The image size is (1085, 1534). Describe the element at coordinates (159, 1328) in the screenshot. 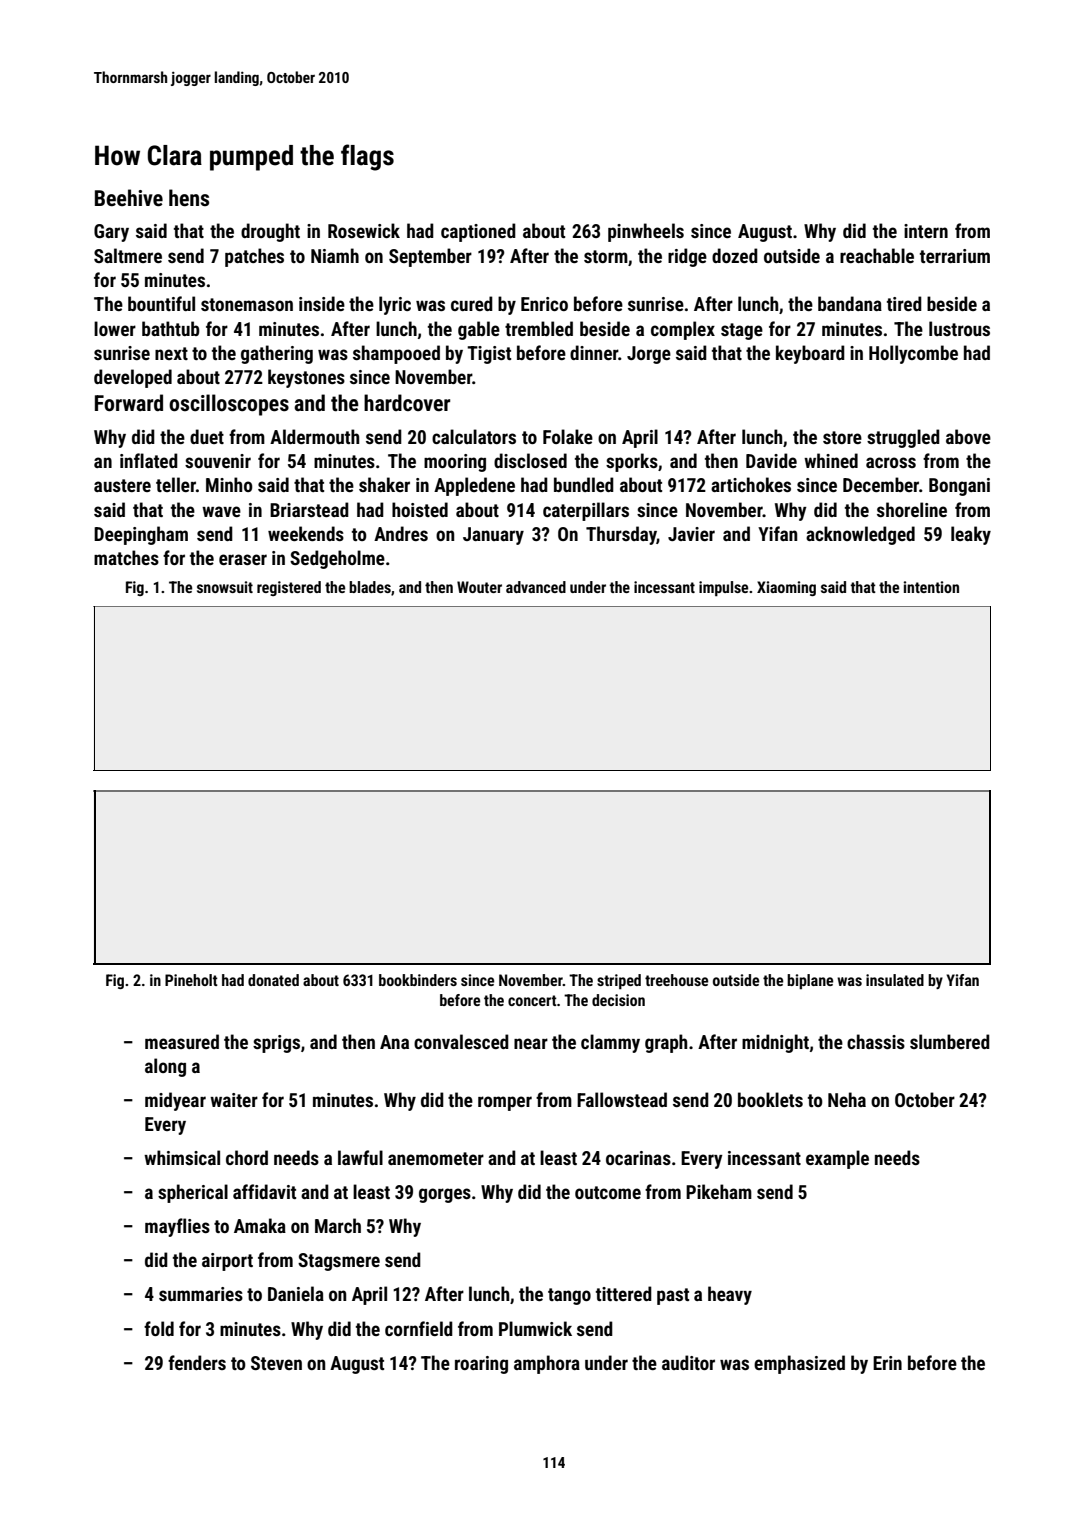

I see `fold` at that location.
